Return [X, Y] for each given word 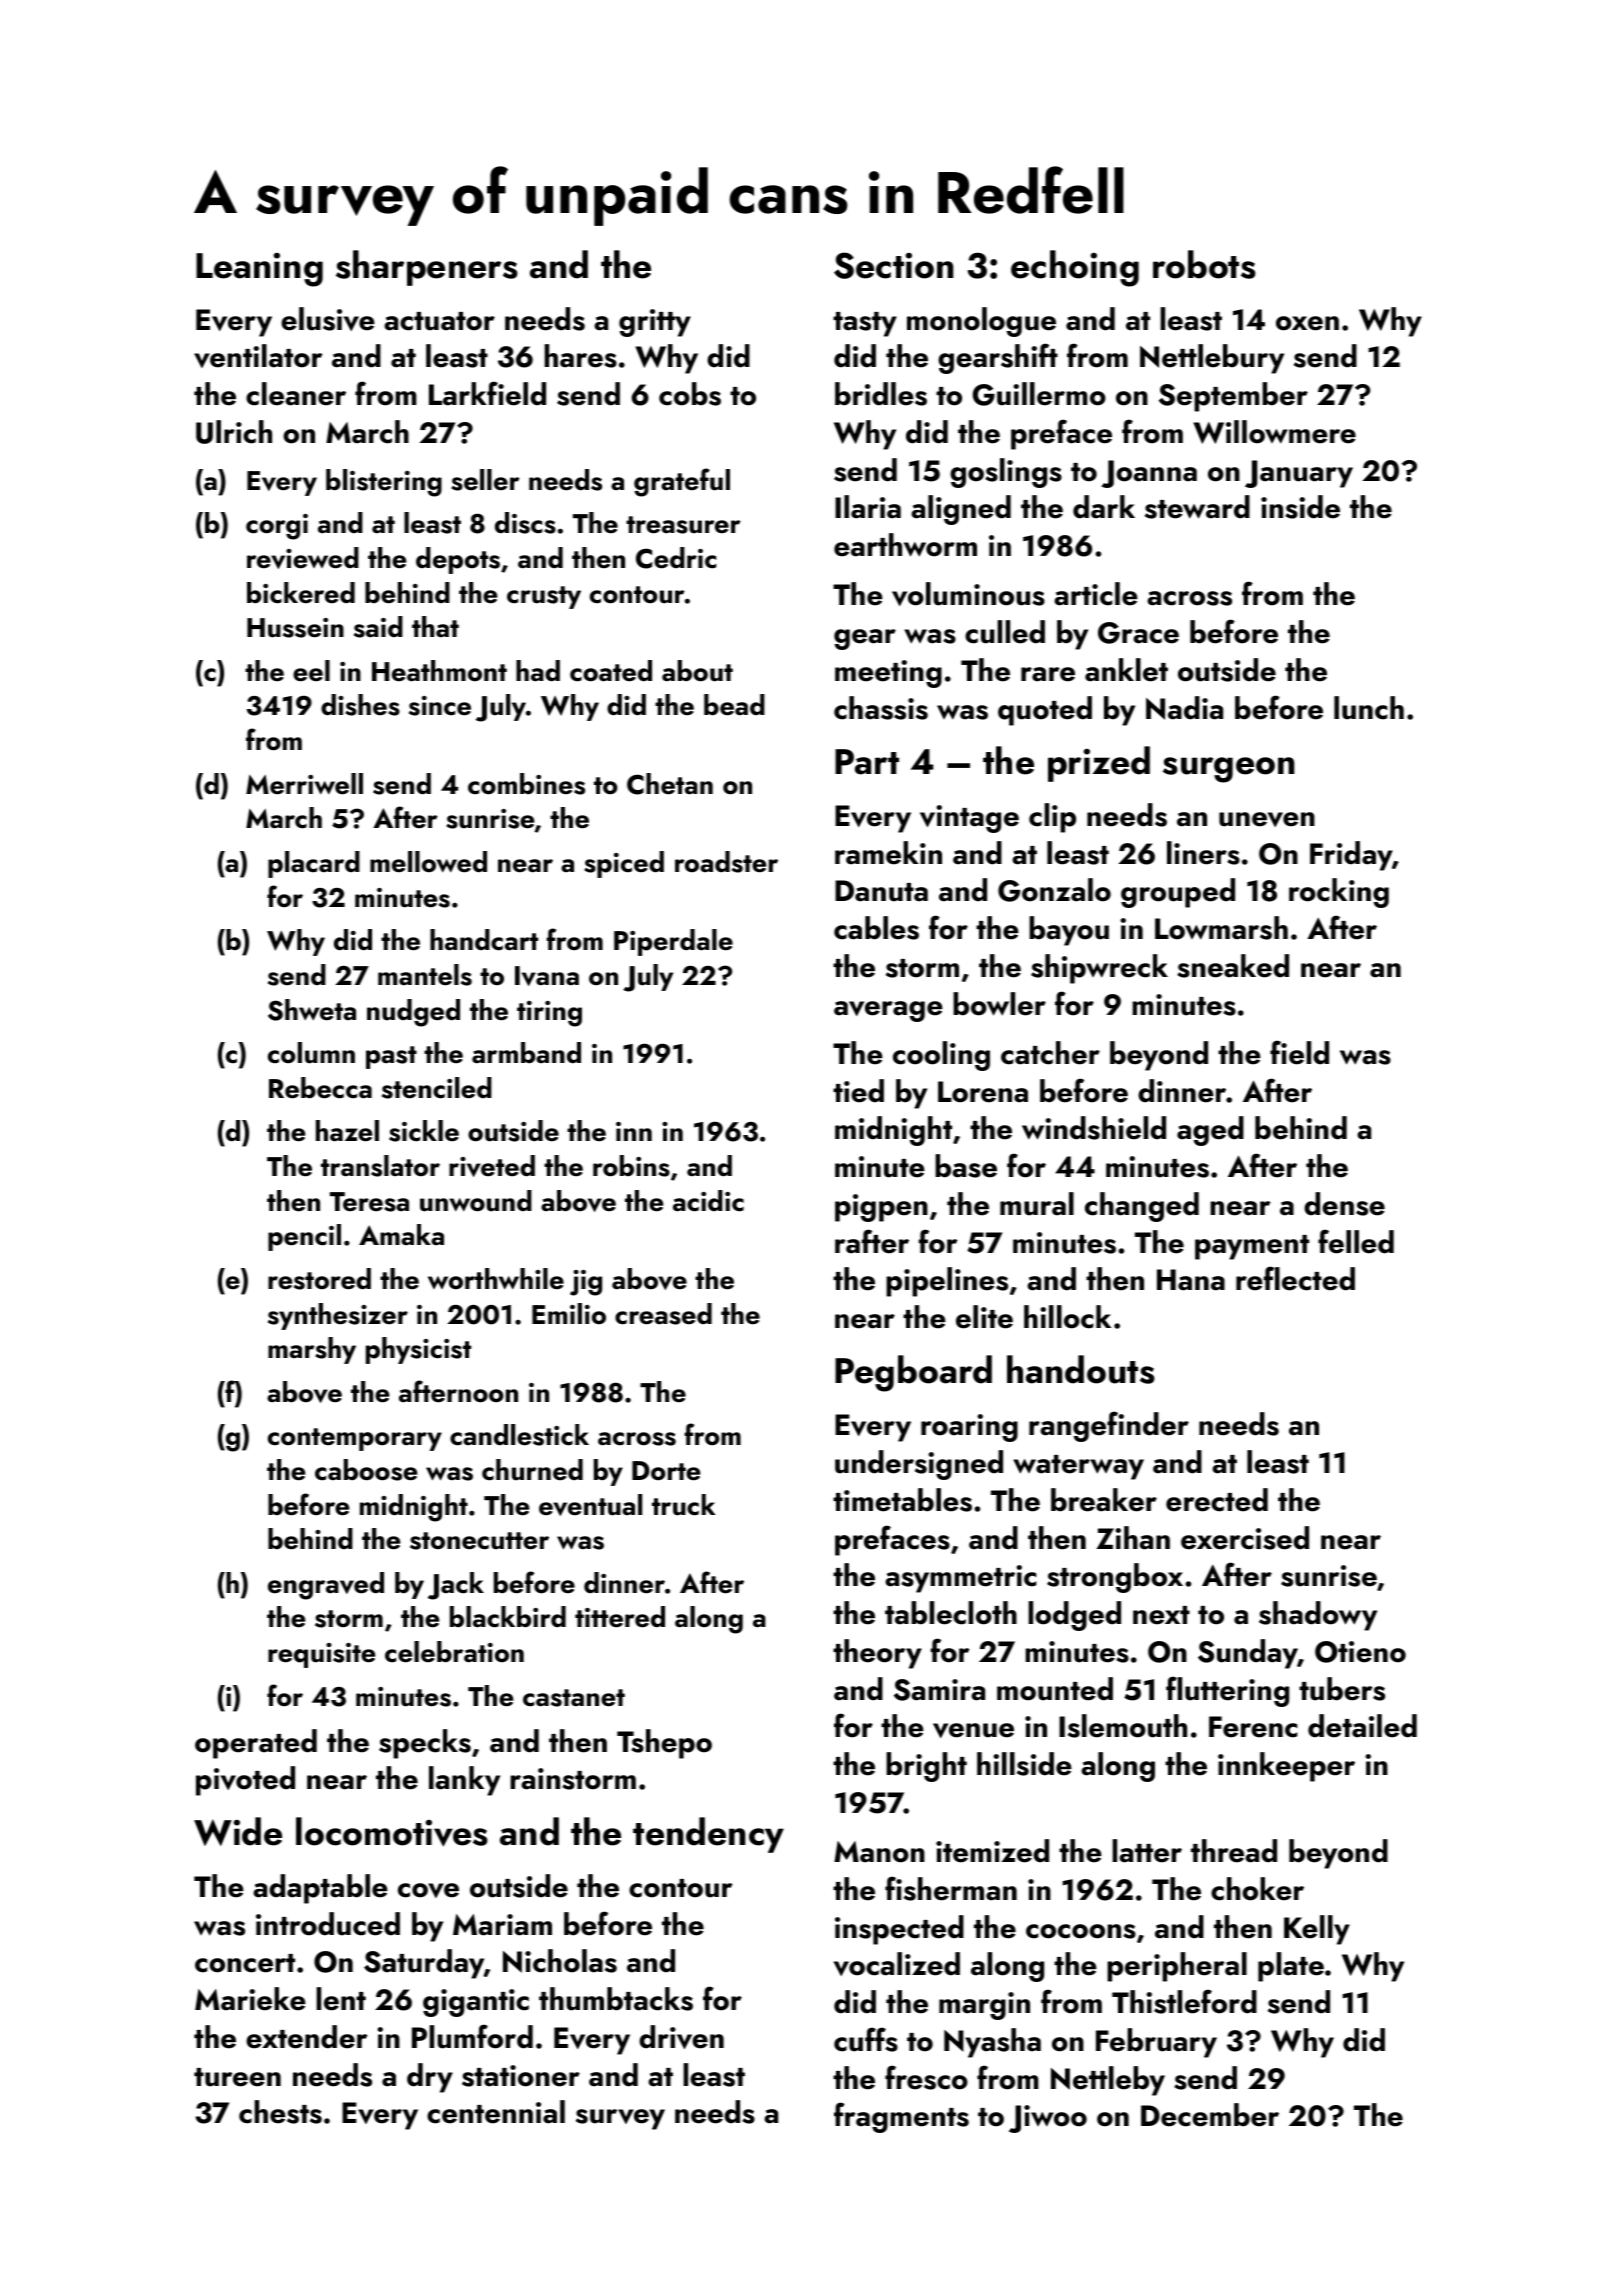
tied [858, 1091]
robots [1204, 264]
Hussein [295, 628]
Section [893, 265]
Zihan [1133, 1538]
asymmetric [960, 1579]
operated [256, 1744]
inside [1300, 507]
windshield [1094, 1128]
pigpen [881, 1208]
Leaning [259, 270]
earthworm [905, 545]
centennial [496, 2112]
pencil [304, 1237]
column [311, 1053]
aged [1210, 1131]
